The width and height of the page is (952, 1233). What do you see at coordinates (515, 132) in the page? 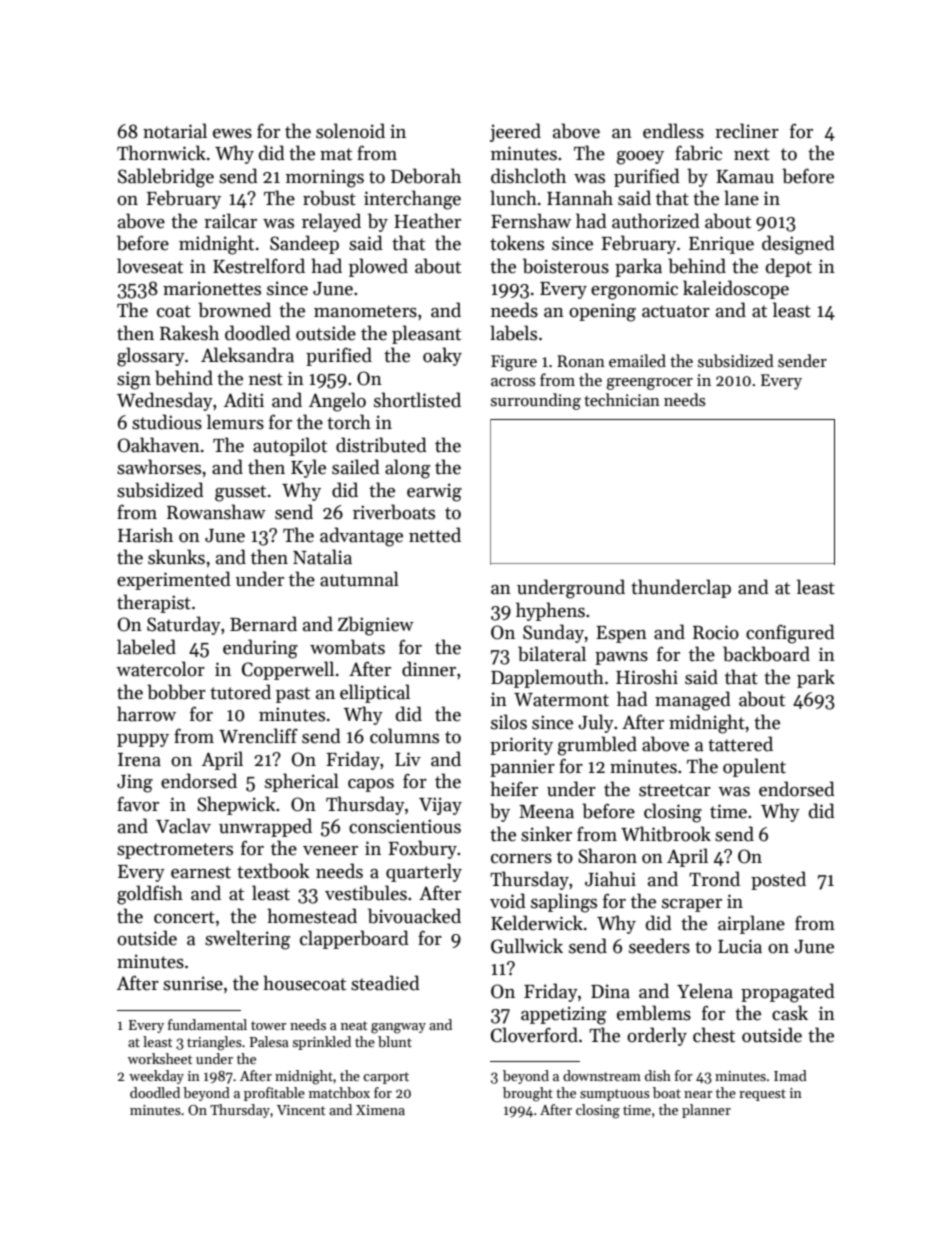
I see `jeered` at bounding box center [515, 132].
